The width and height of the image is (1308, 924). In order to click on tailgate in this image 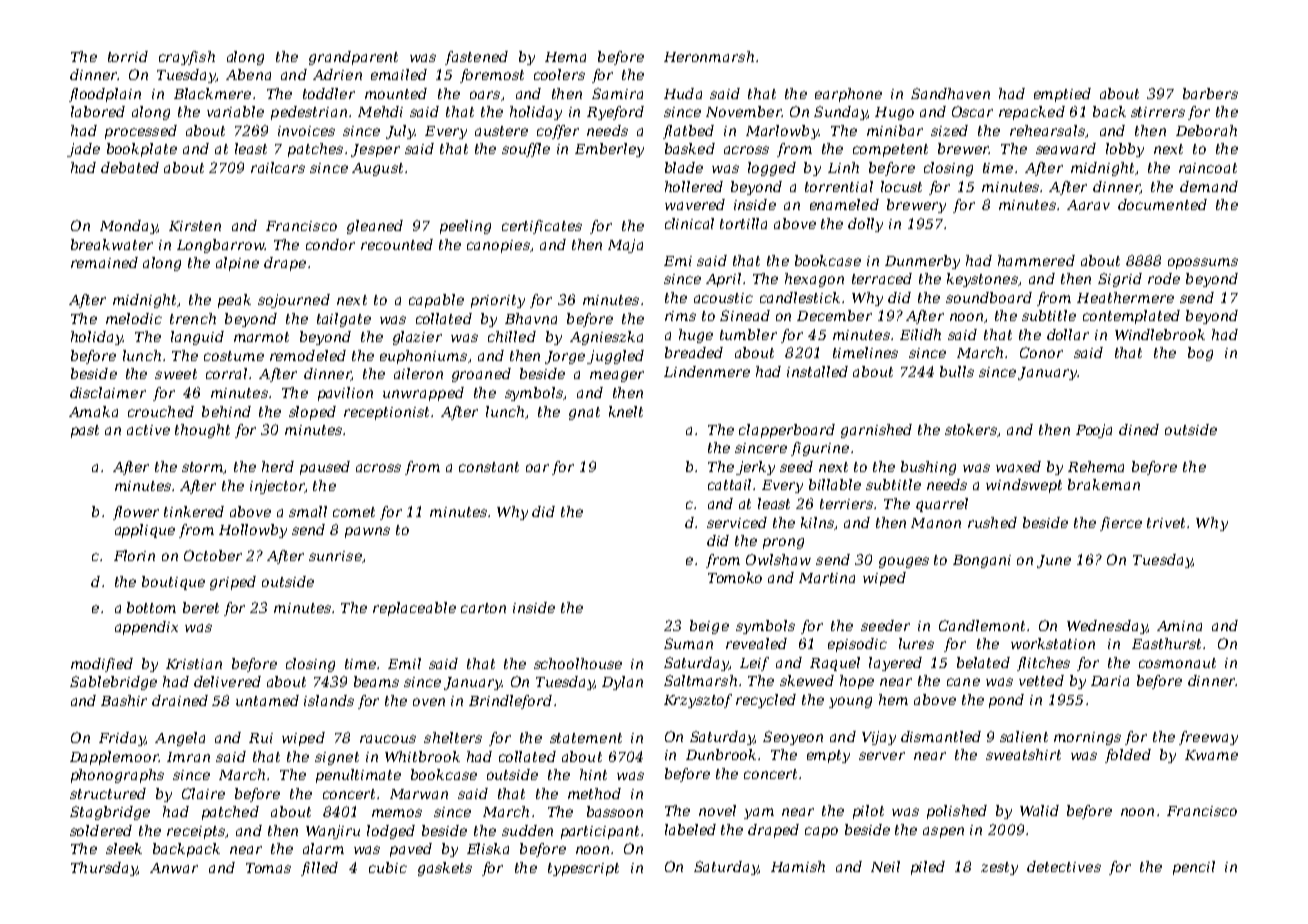, I will do `click(344, 320)`.
